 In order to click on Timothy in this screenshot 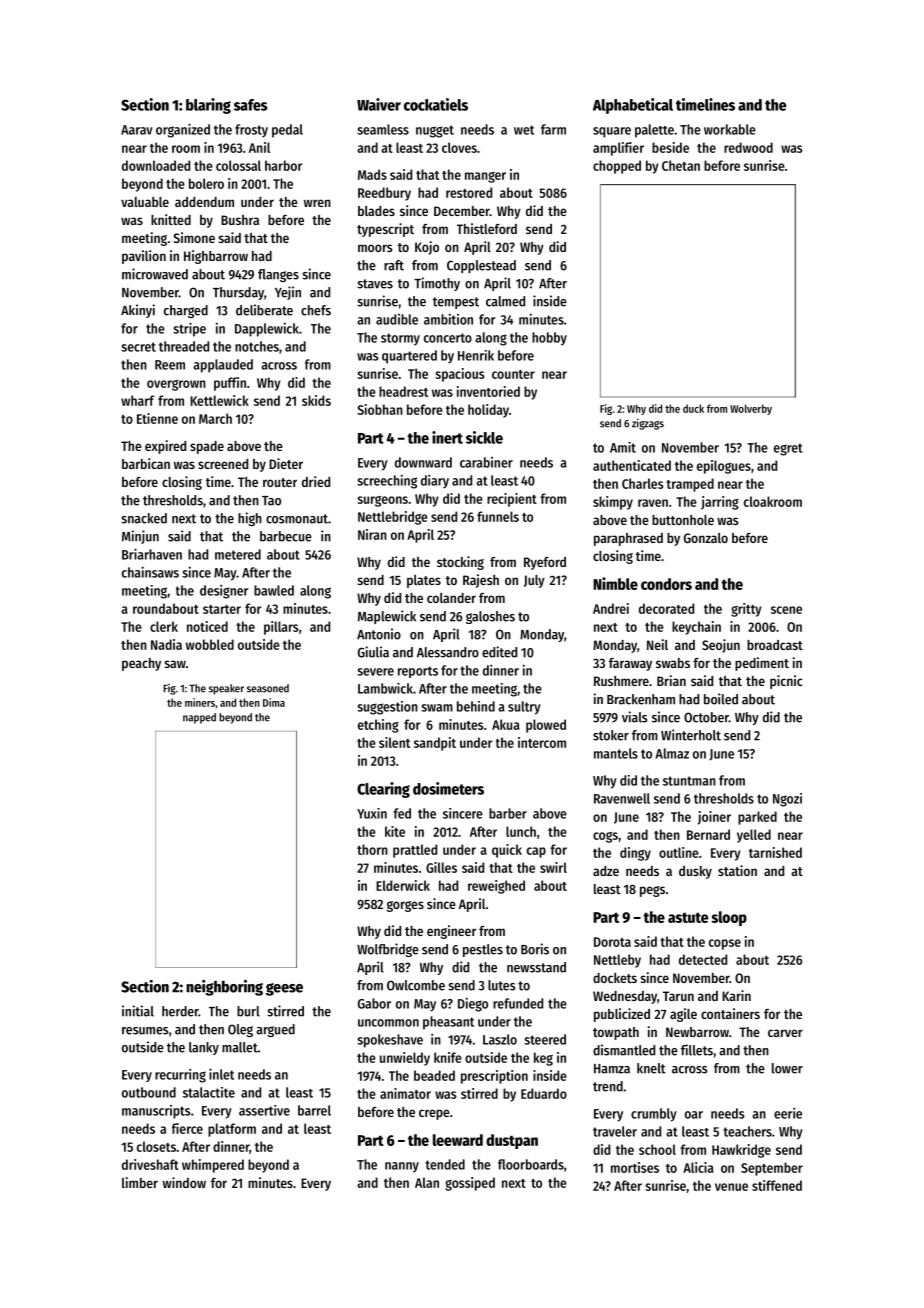, I will do `click(437, 284)`.
